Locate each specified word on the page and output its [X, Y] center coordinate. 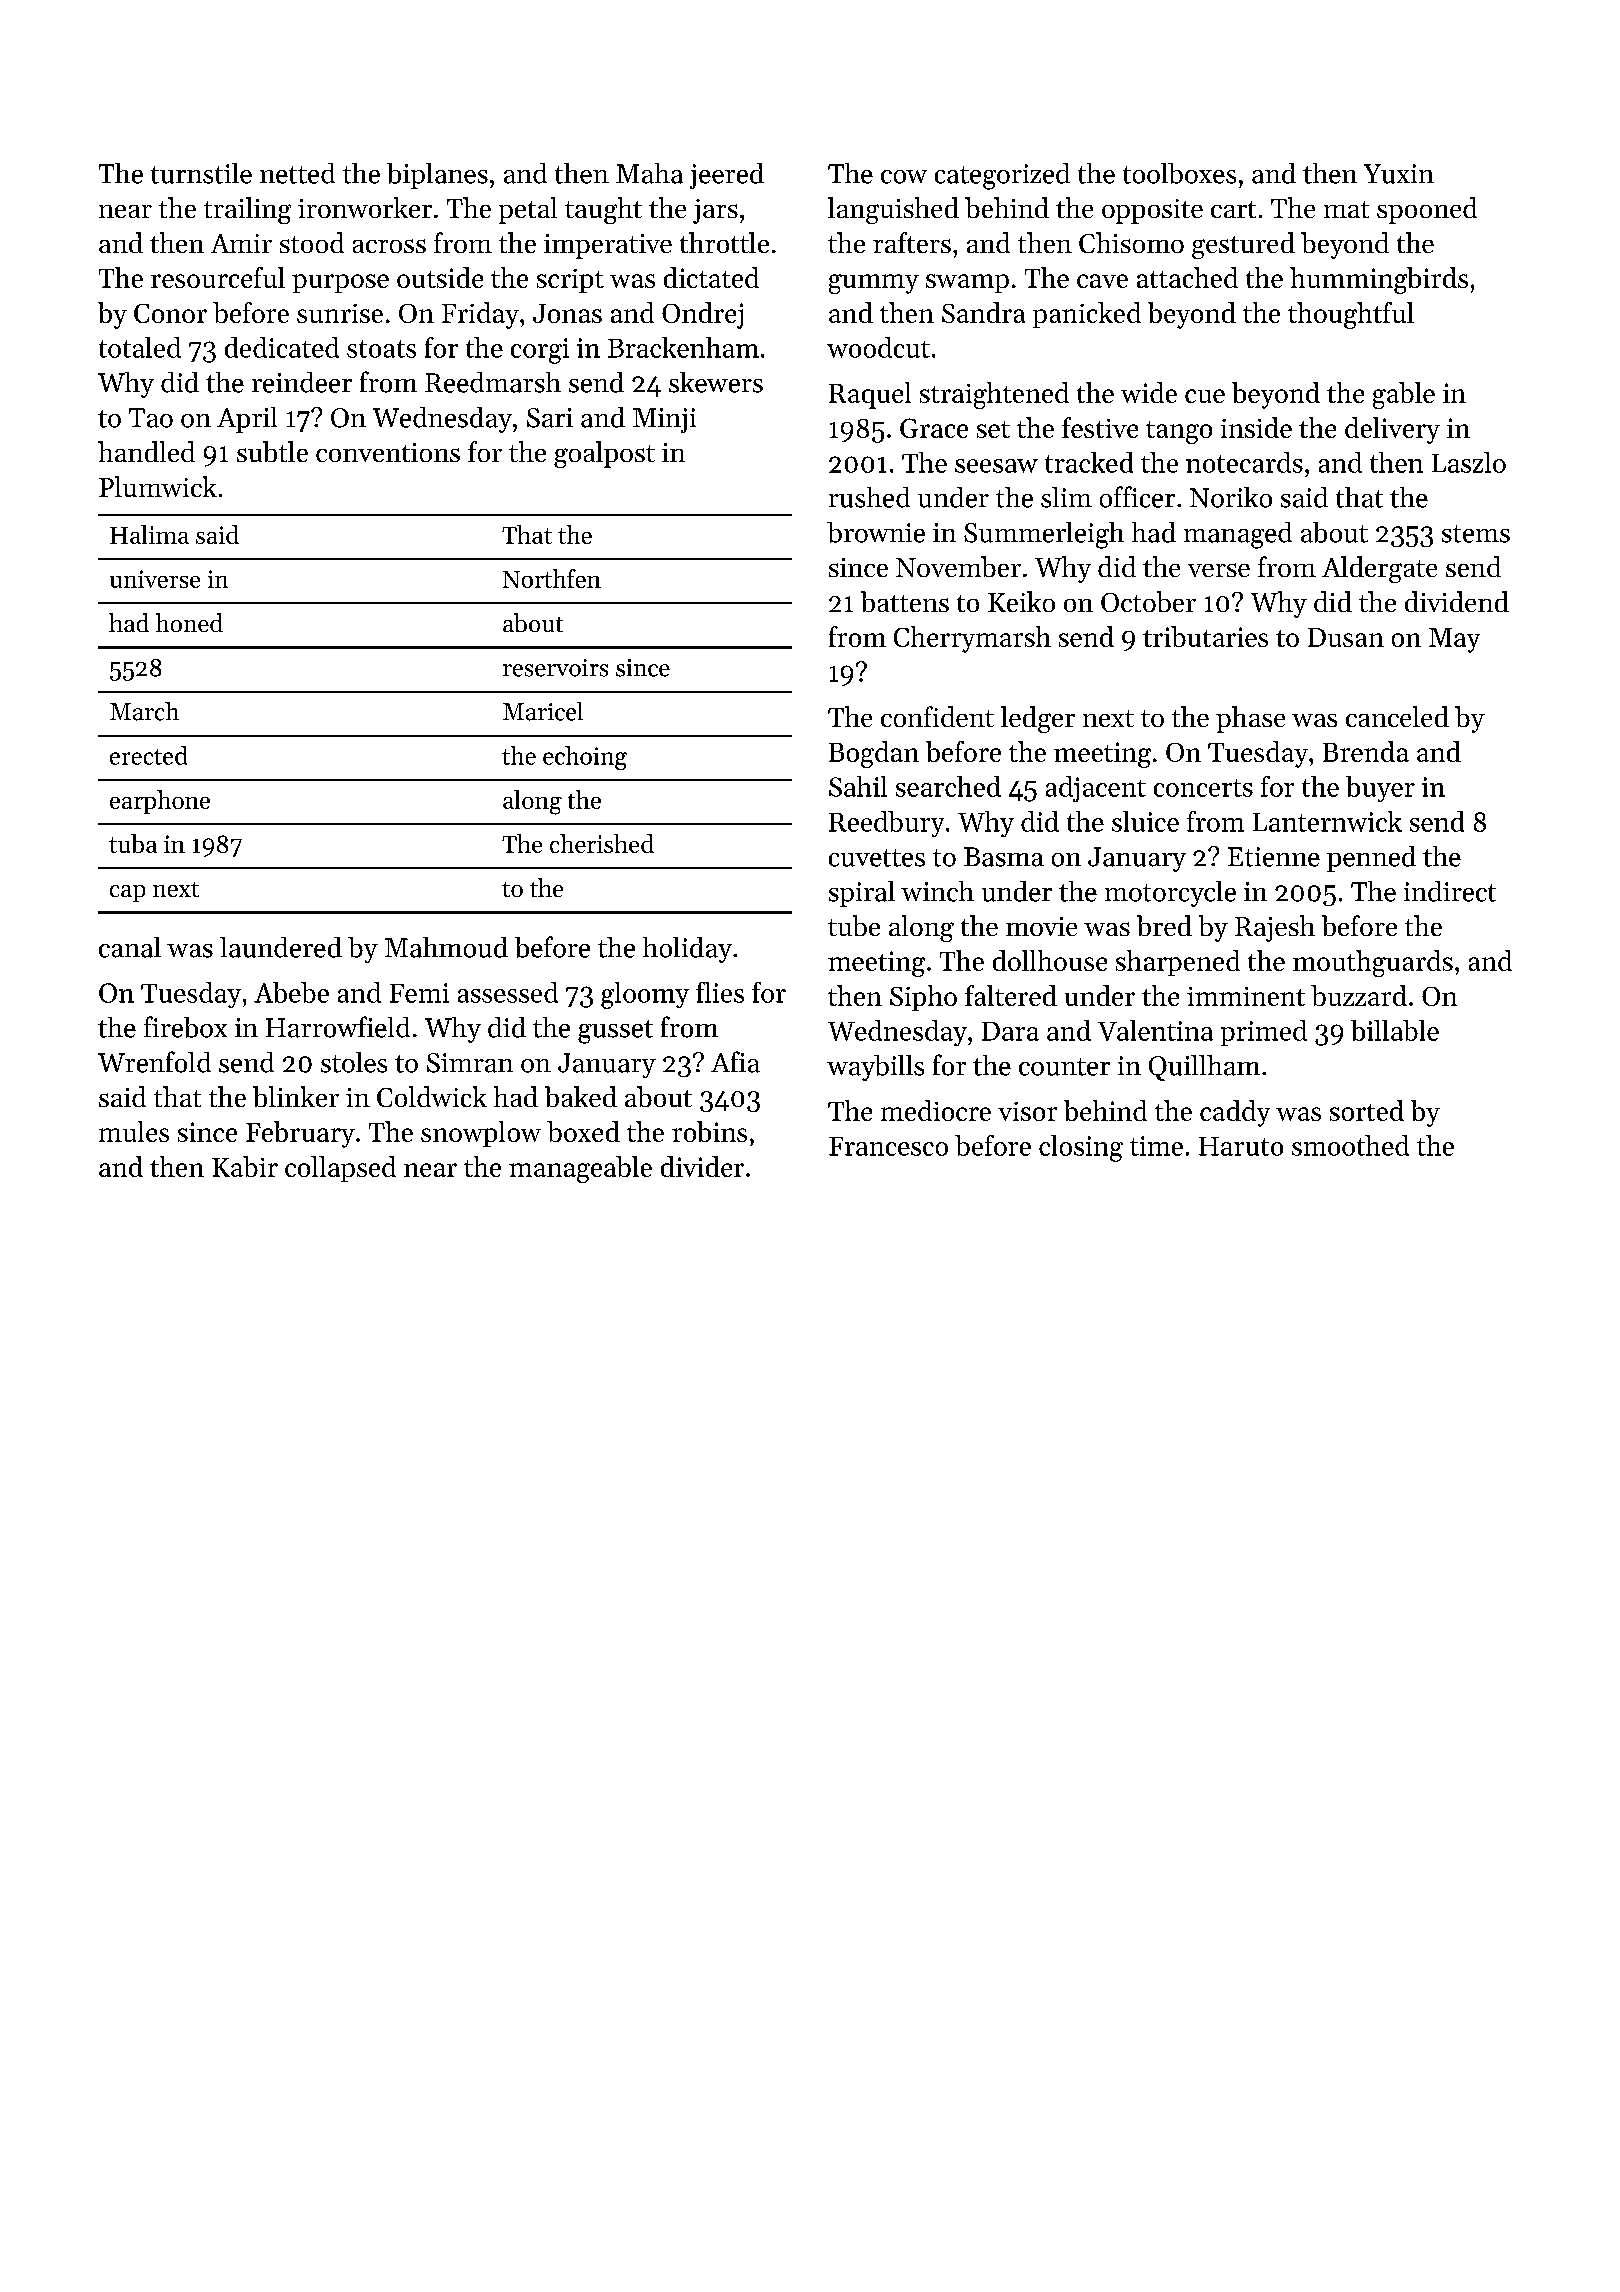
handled [146, 451]
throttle [724, 242]
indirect [1450, 891]
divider [702, 1166]
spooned [1427, 210]
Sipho [923, 998]
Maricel [543, 711]
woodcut [878, 347]
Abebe [291, 992]
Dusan [1346, 637]
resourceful [218, 277]
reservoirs [555, 668]
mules [134, 1131]
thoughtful [1351, 315]
